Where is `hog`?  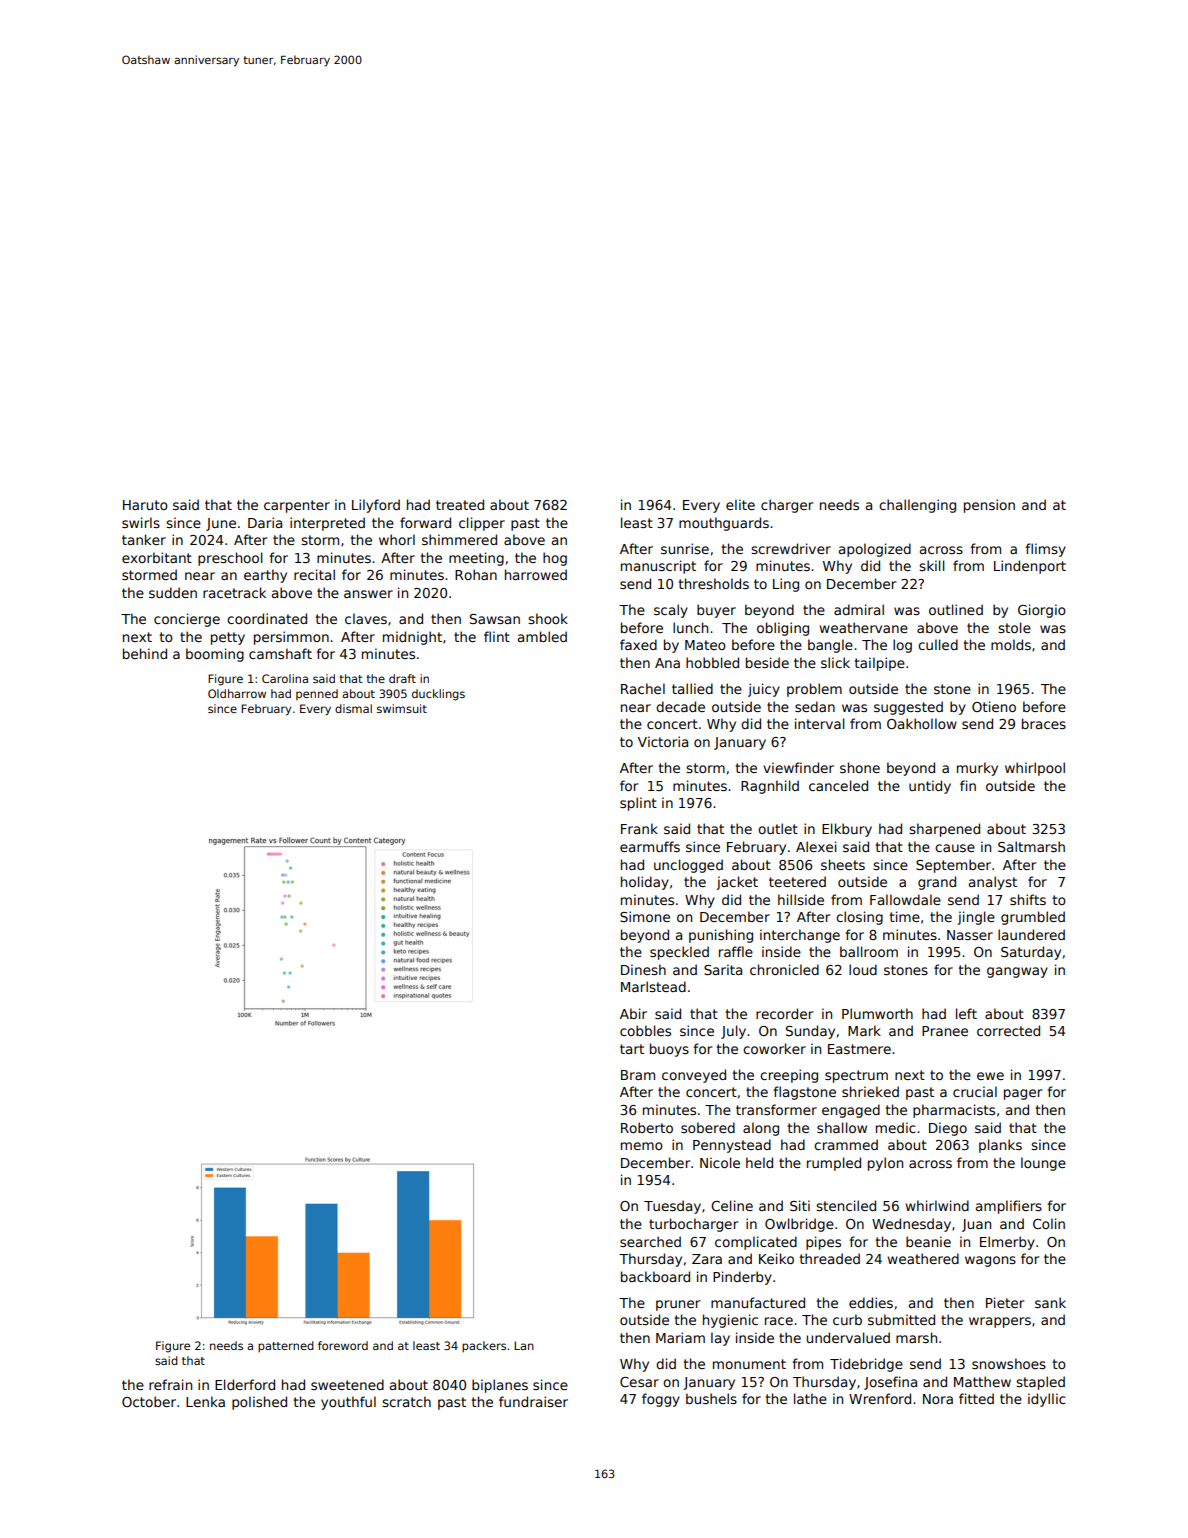
hog is located at coordinates (555, 559).
